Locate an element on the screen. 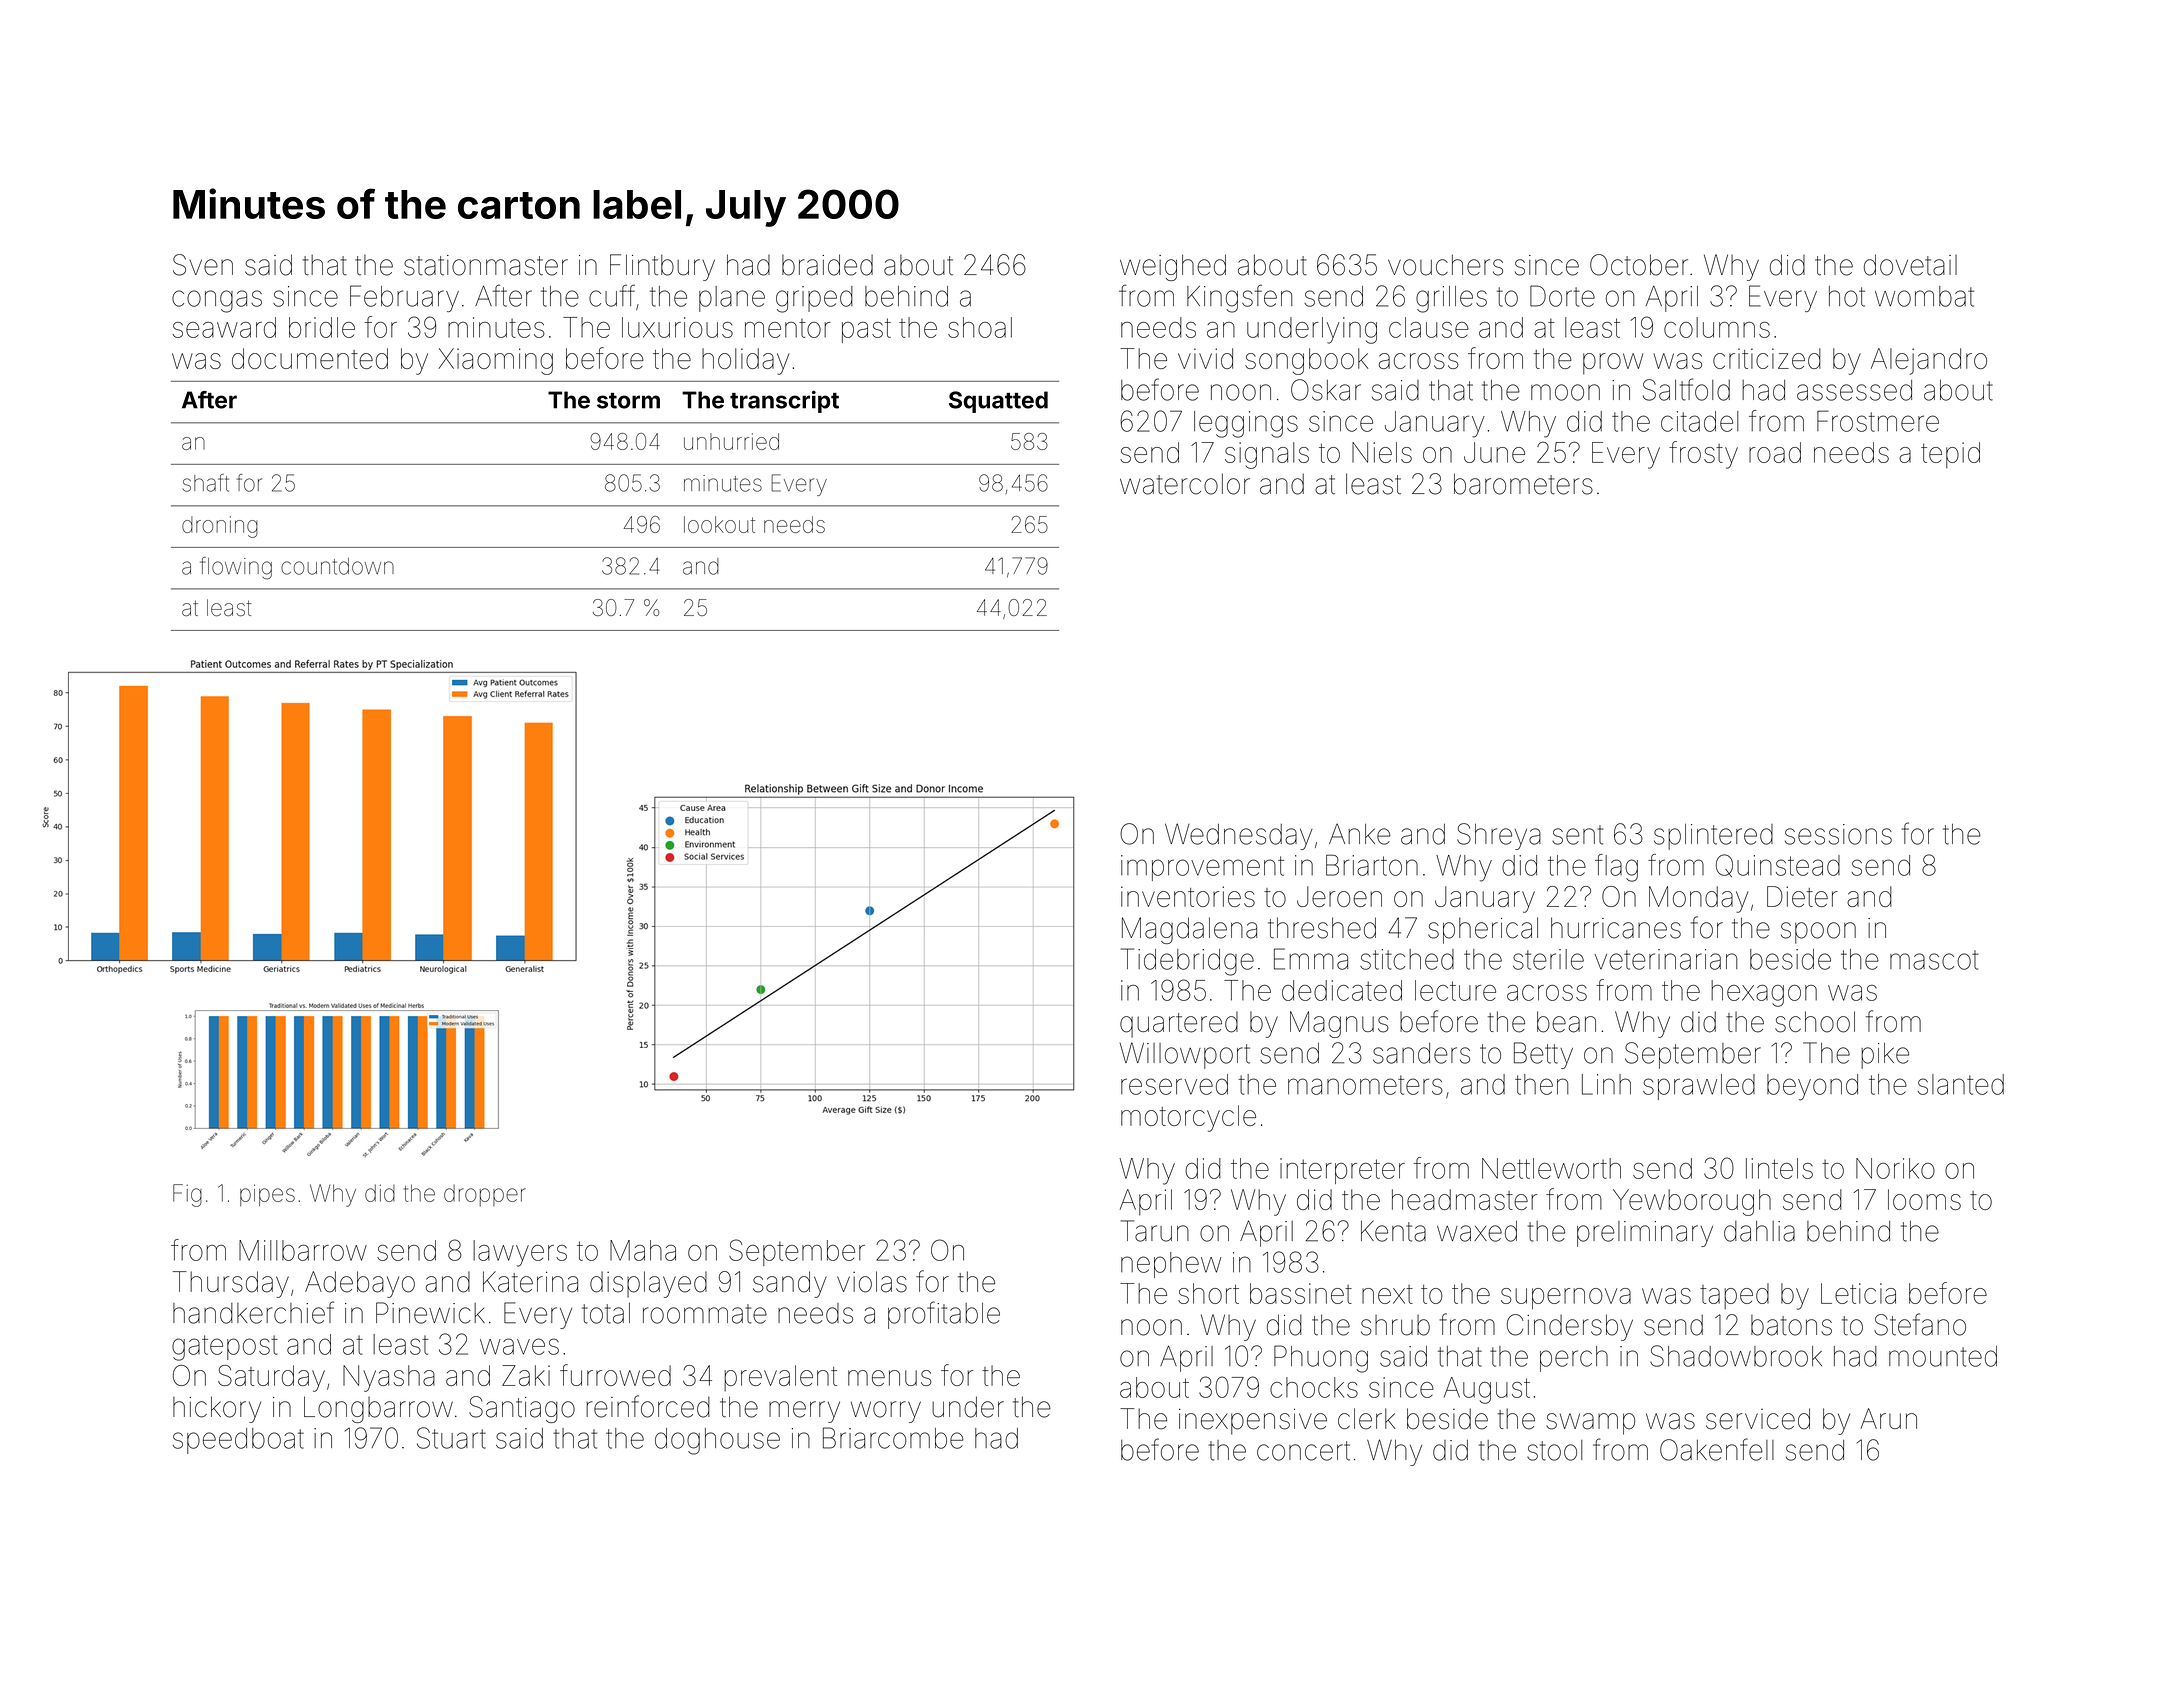 This screenshot has height=1683, width=2178. Shreya is located at coordinates (1499, 836).
